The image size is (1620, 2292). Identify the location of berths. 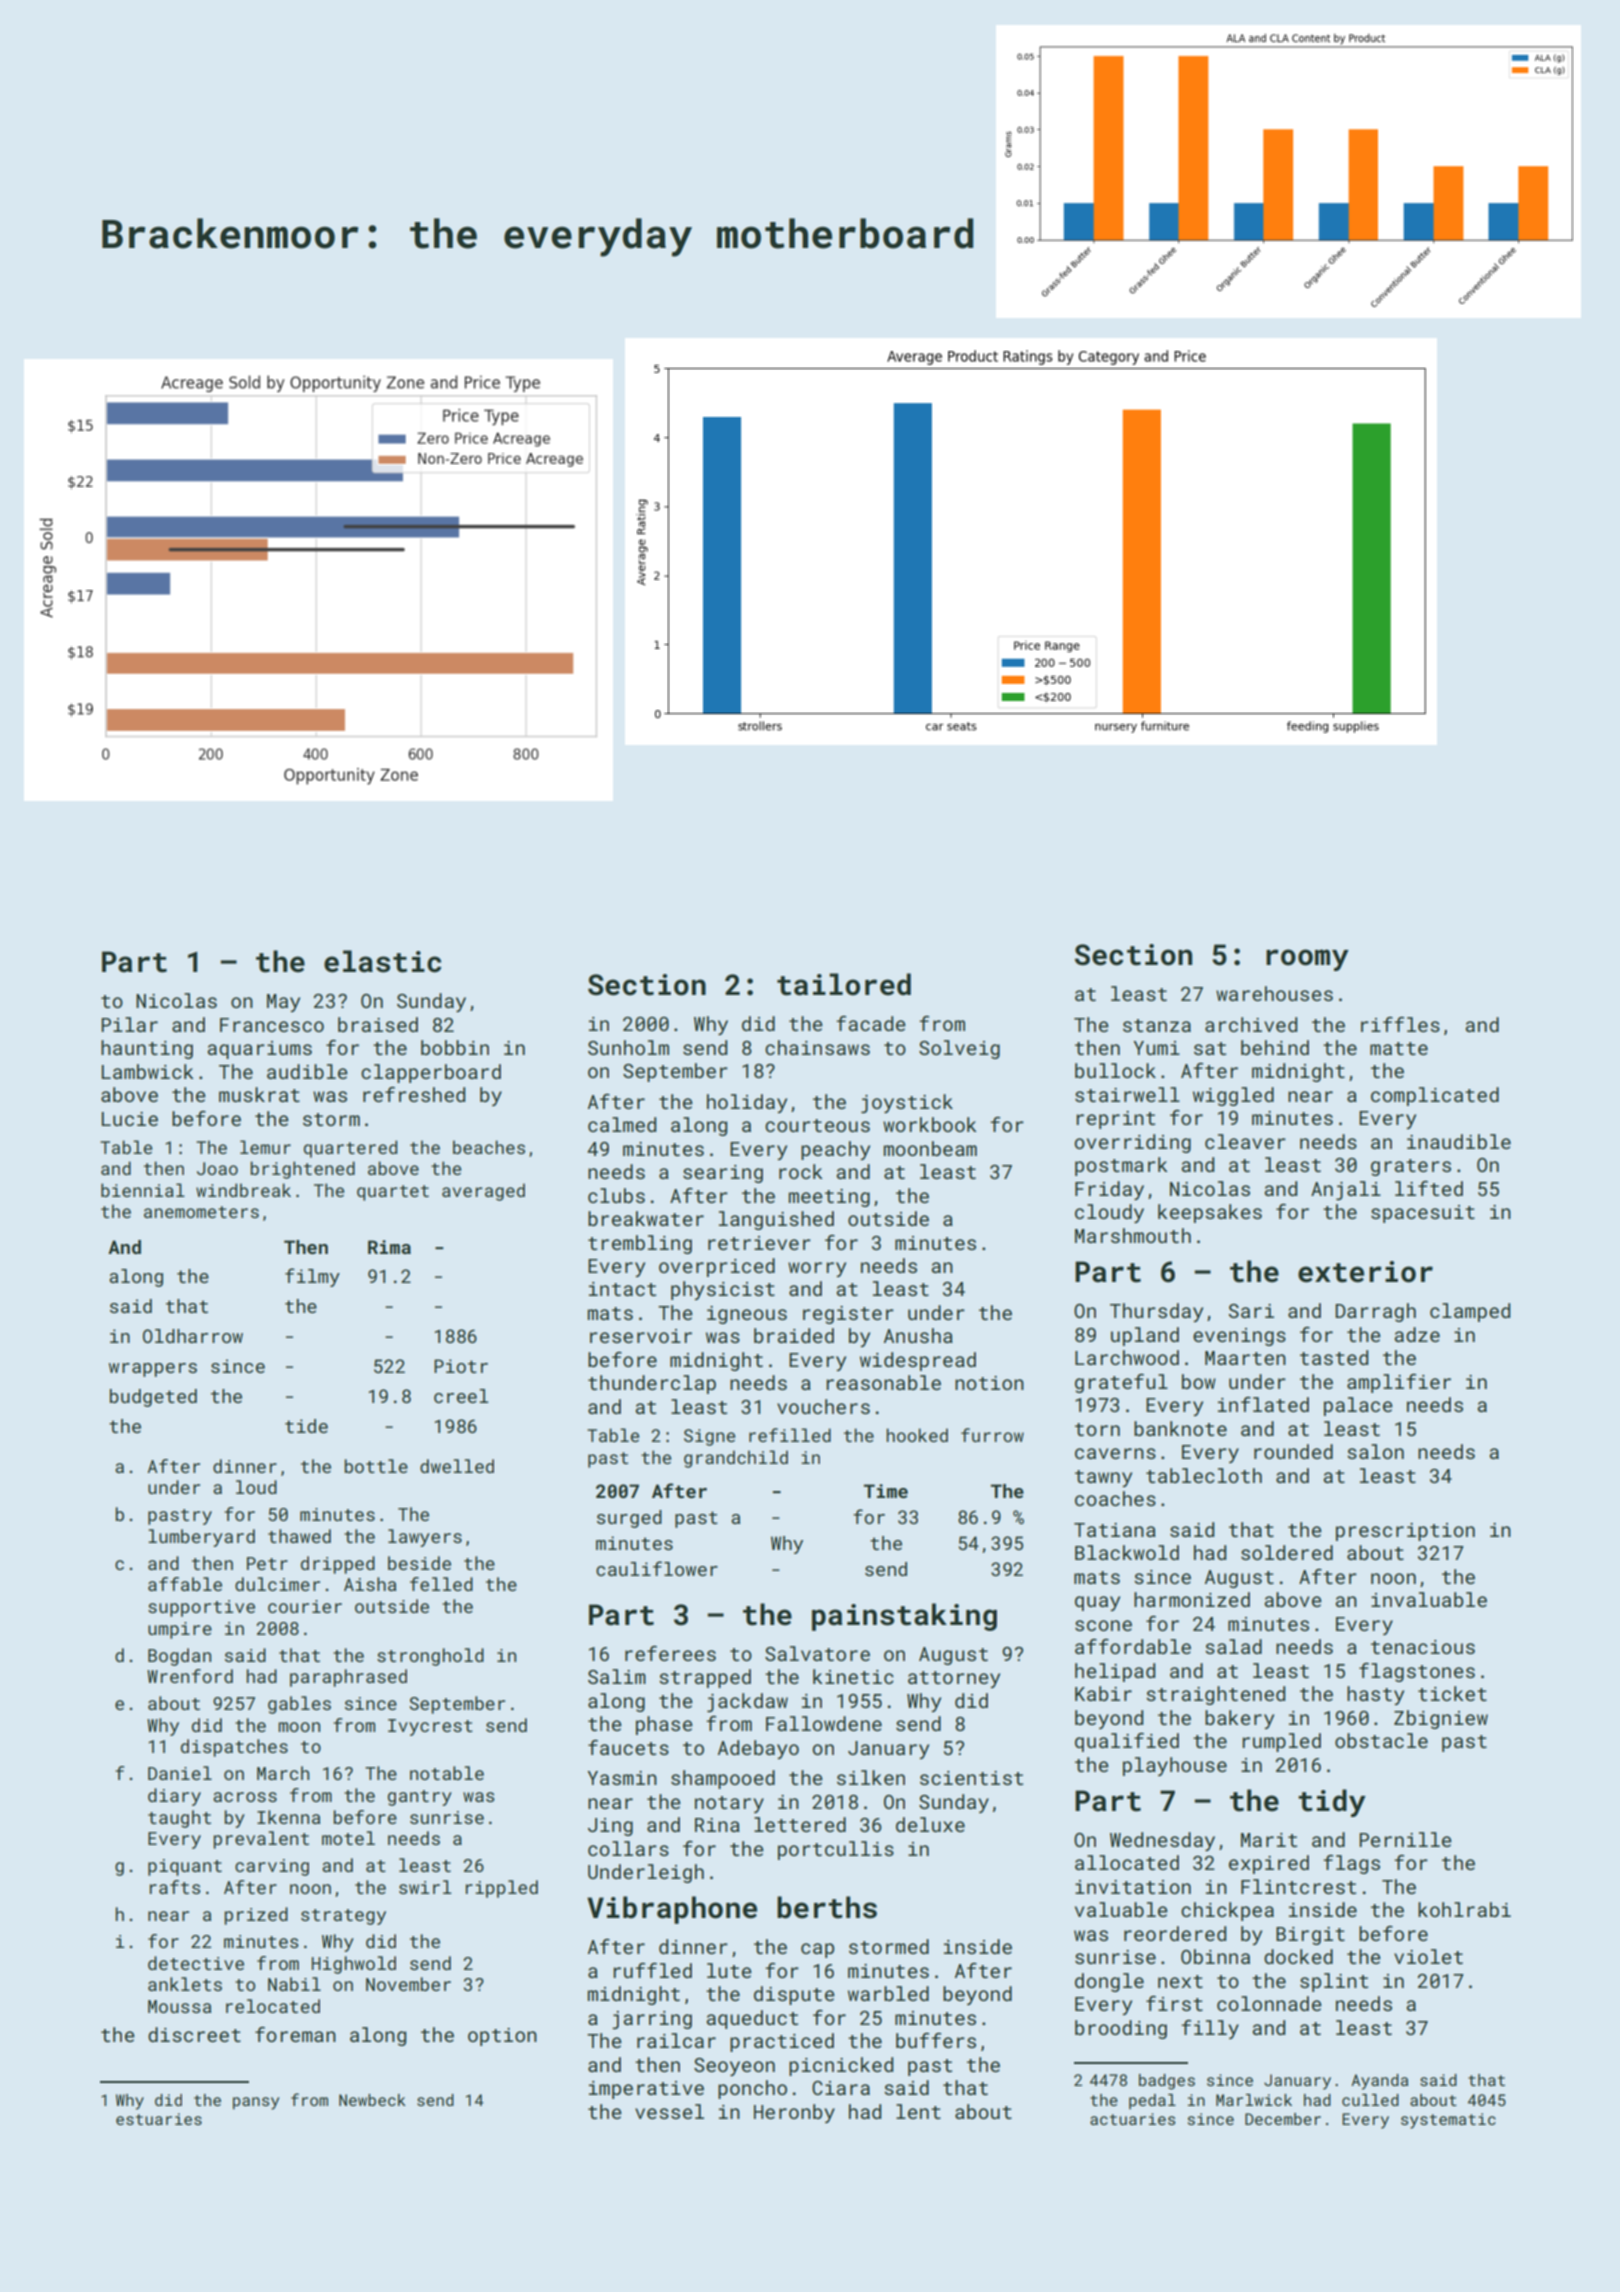
(827, 1907).
